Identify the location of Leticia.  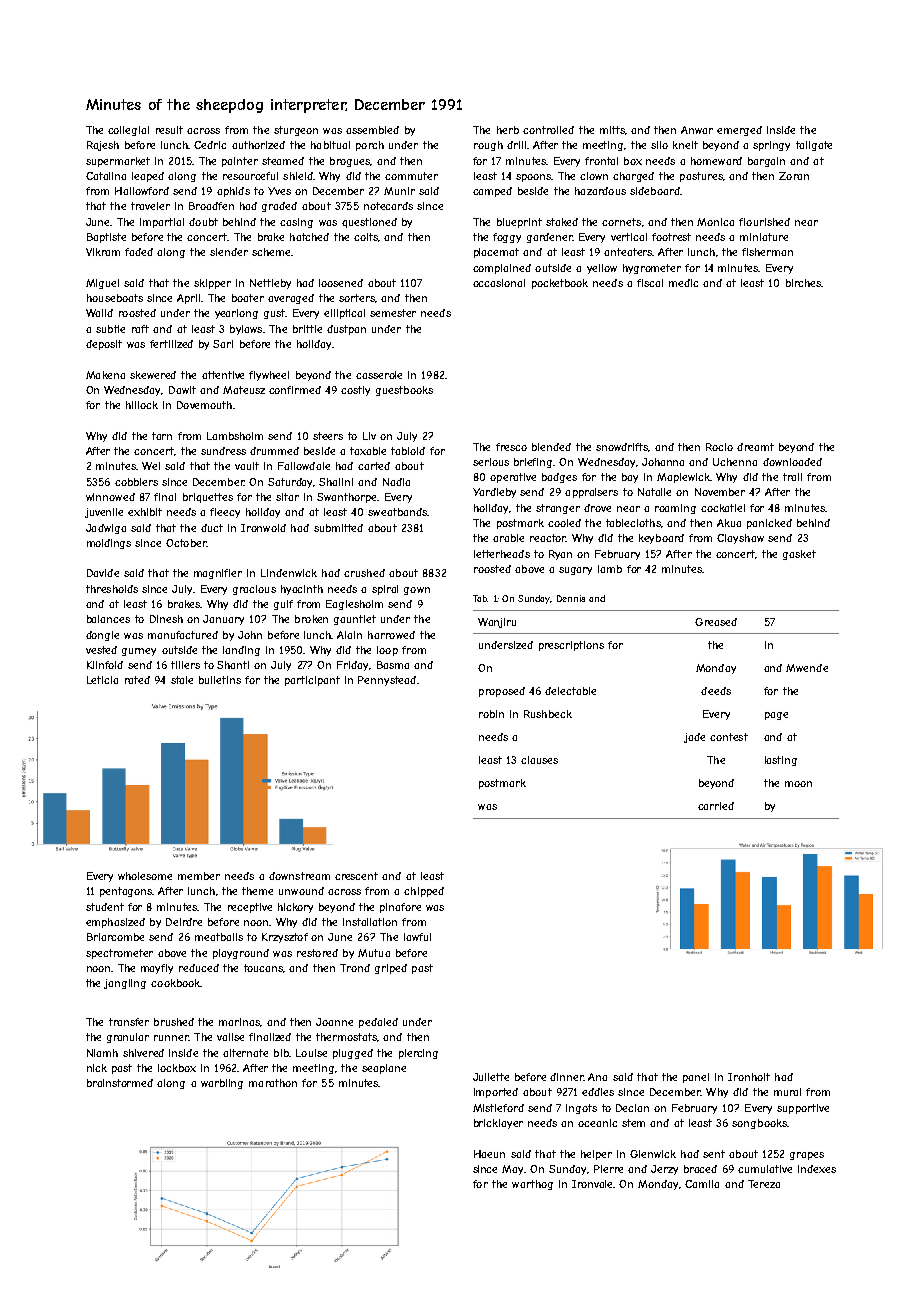
(102, 680).
